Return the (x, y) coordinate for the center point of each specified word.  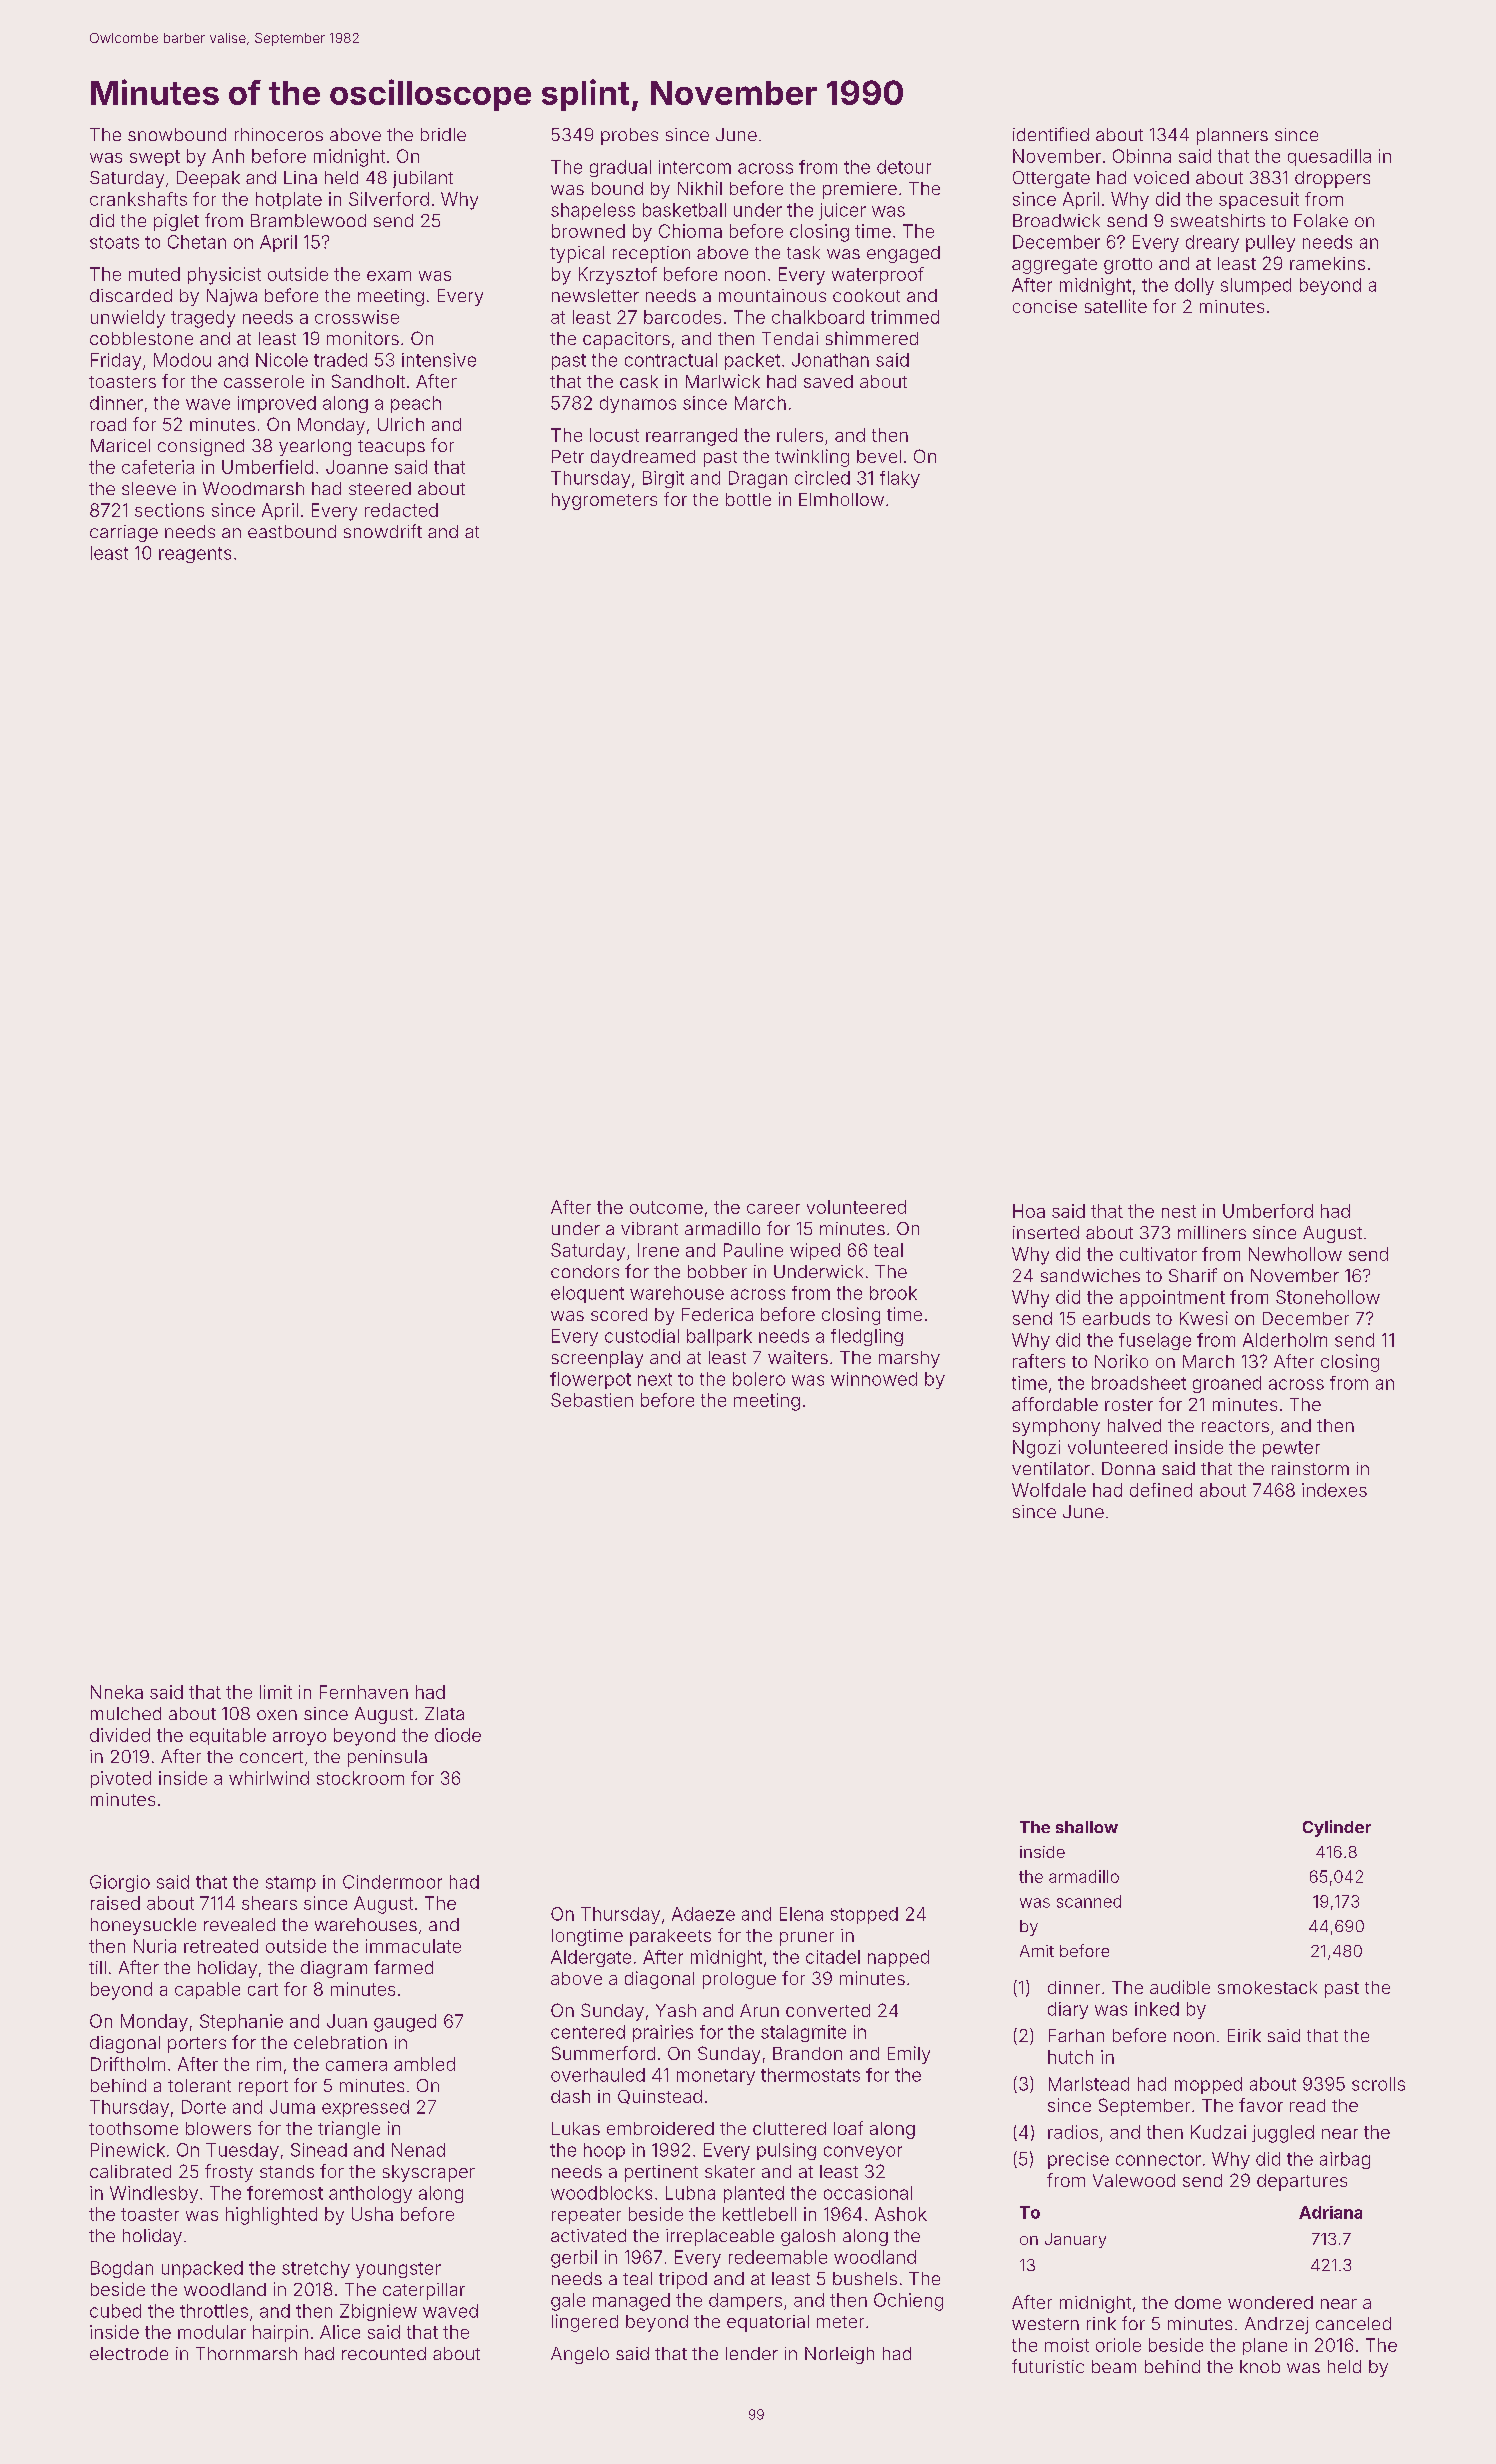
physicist (224, 276)
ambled (424, 2064)
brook (893, 1293)
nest (1179, 1211)
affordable (1055, 1404)
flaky (900, 479)
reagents (195, 555)
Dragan (758, 479)
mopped (1208, 2085)
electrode (129, 2353)
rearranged (691, 437)
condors (585, 1271)
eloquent (587, 1294)
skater (730, 2171)
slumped (1256, 286)
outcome (666, 1207)
